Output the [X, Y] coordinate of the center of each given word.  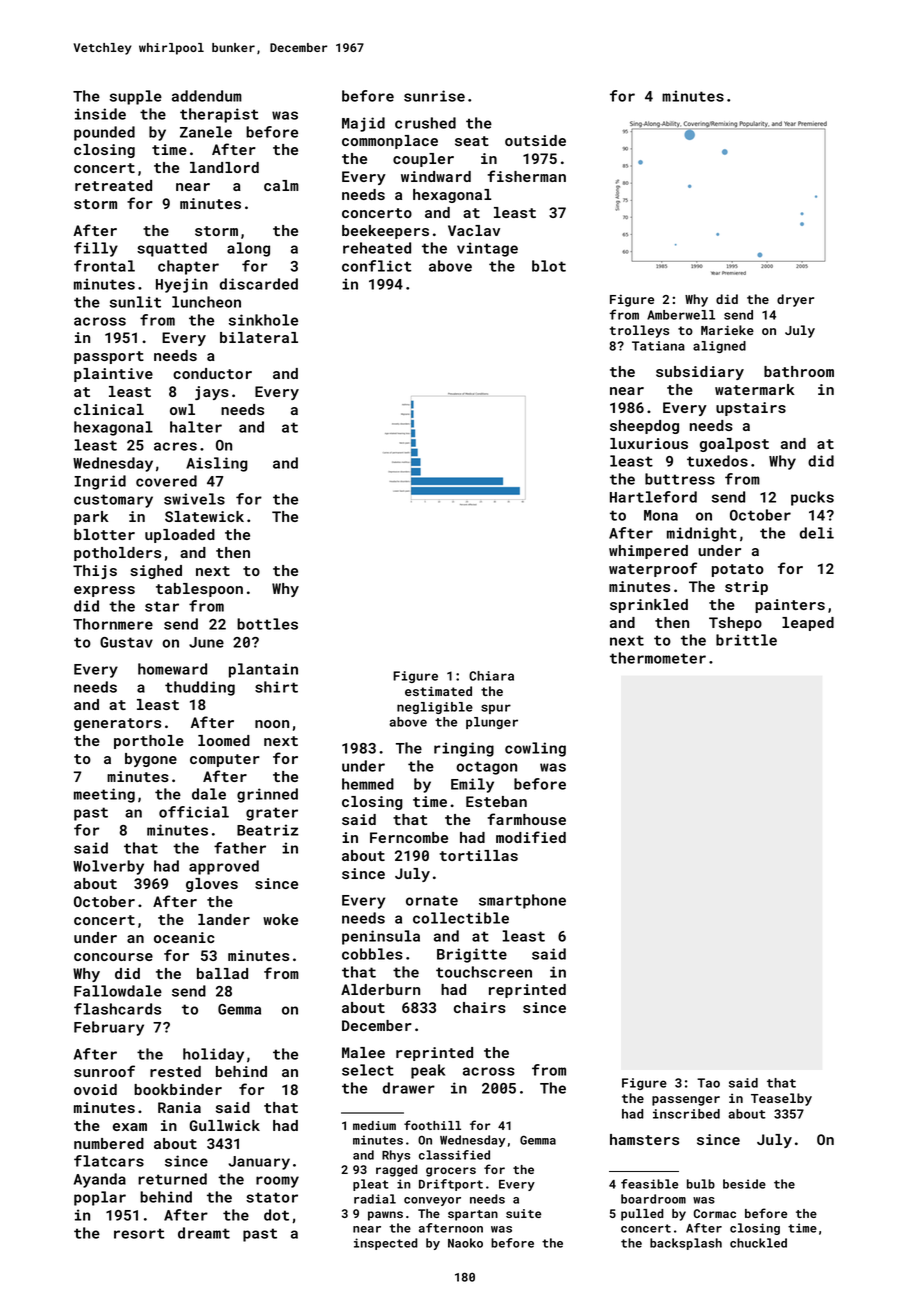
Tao [708, 1083]
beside [744, 1184]
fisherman [526, 176]
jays [212, 393]
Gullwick [225, 1125]
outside [535, 140]
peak [428, 1071]
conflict [377, 266]
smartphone [522, 901]
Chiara [491, 676]
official [194, 812]
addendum [207, 96]
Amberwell [681, 315]
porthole [149, 742]
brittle [746, 640]
